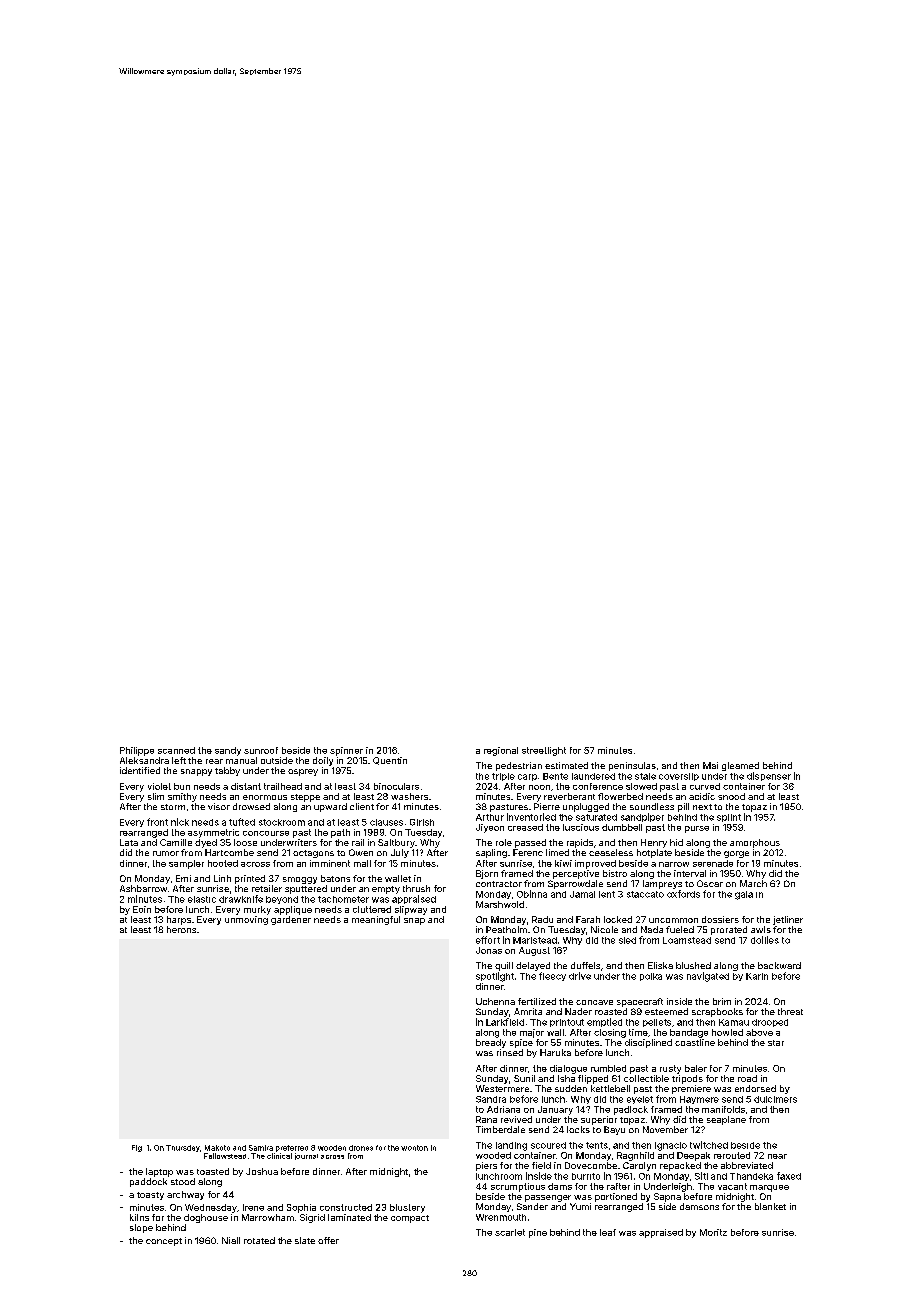  What do you see at coordinates (491, 1043) in the page?
I see `bready` at bounding box center [491, 1043].
